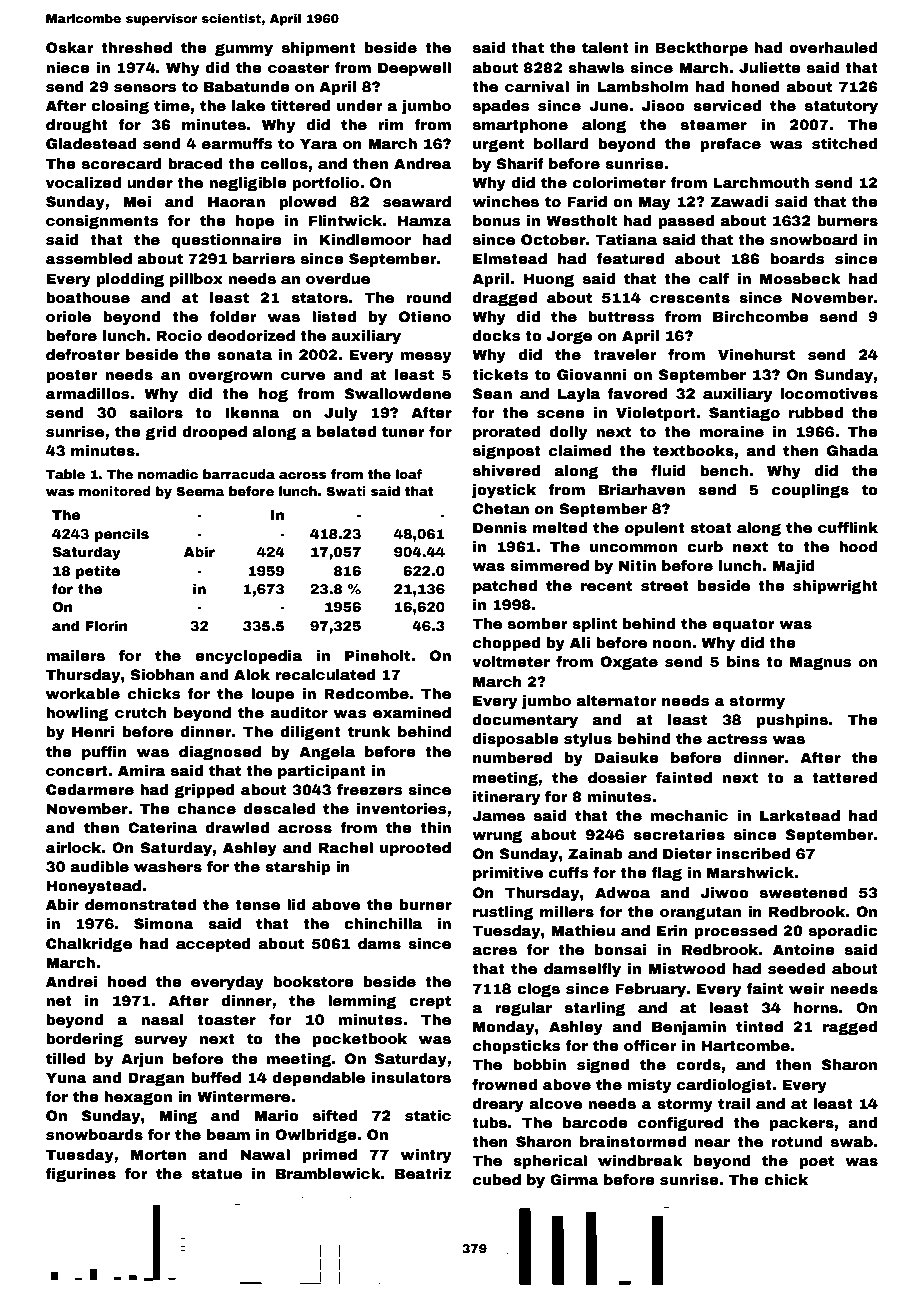 This screenshot has width=924, height=1308. I want to click on signpost, so click(507, 452).
